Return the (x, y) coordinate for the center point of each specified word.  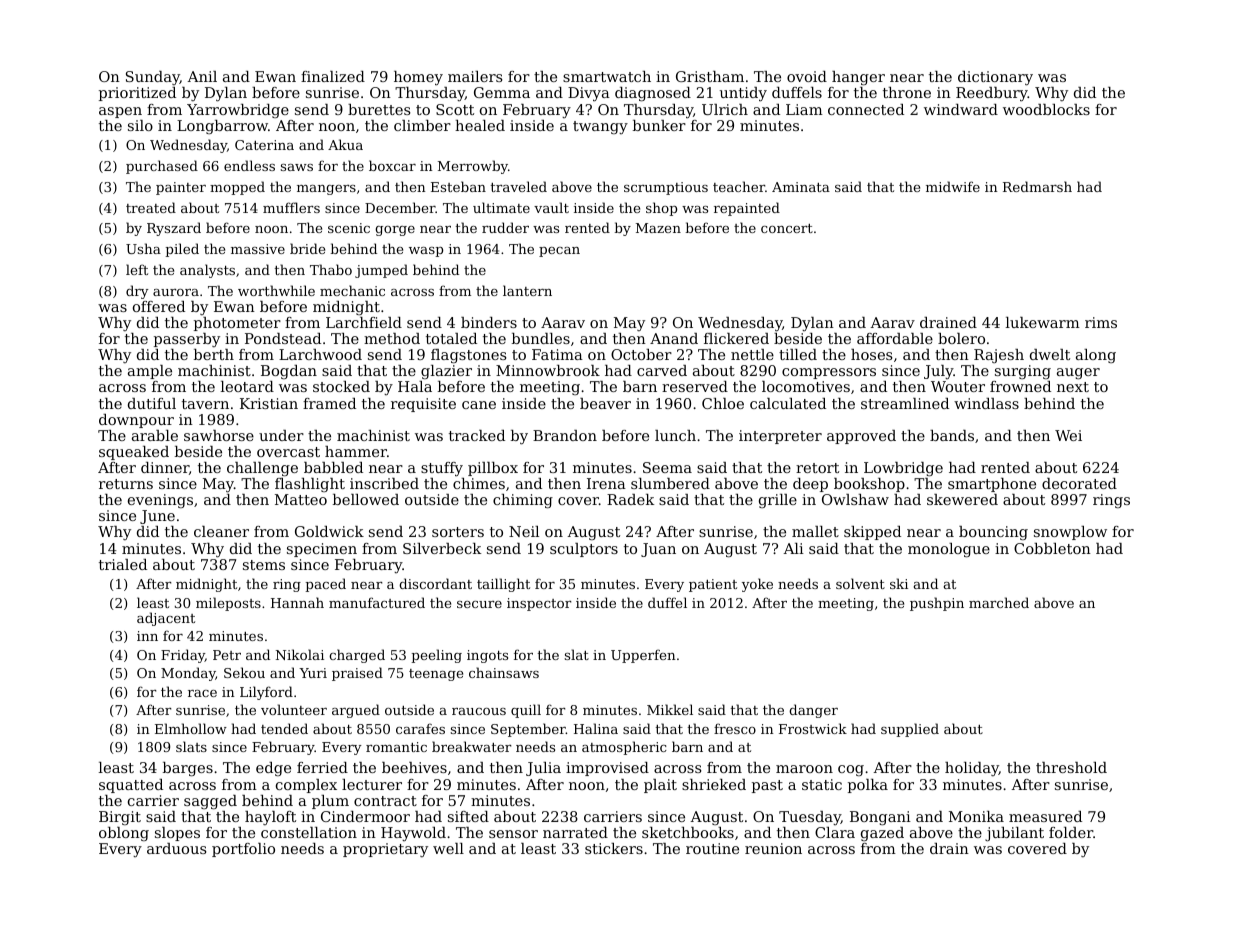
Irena (606, 483)
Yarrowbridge (238, 111)
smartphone (992, 485)
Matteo (301, 499)
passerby (187, 340)
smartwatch (607, 76)
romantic (396, 747)
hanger (858, 78)
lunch (675, 435)
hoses (872, 354)
